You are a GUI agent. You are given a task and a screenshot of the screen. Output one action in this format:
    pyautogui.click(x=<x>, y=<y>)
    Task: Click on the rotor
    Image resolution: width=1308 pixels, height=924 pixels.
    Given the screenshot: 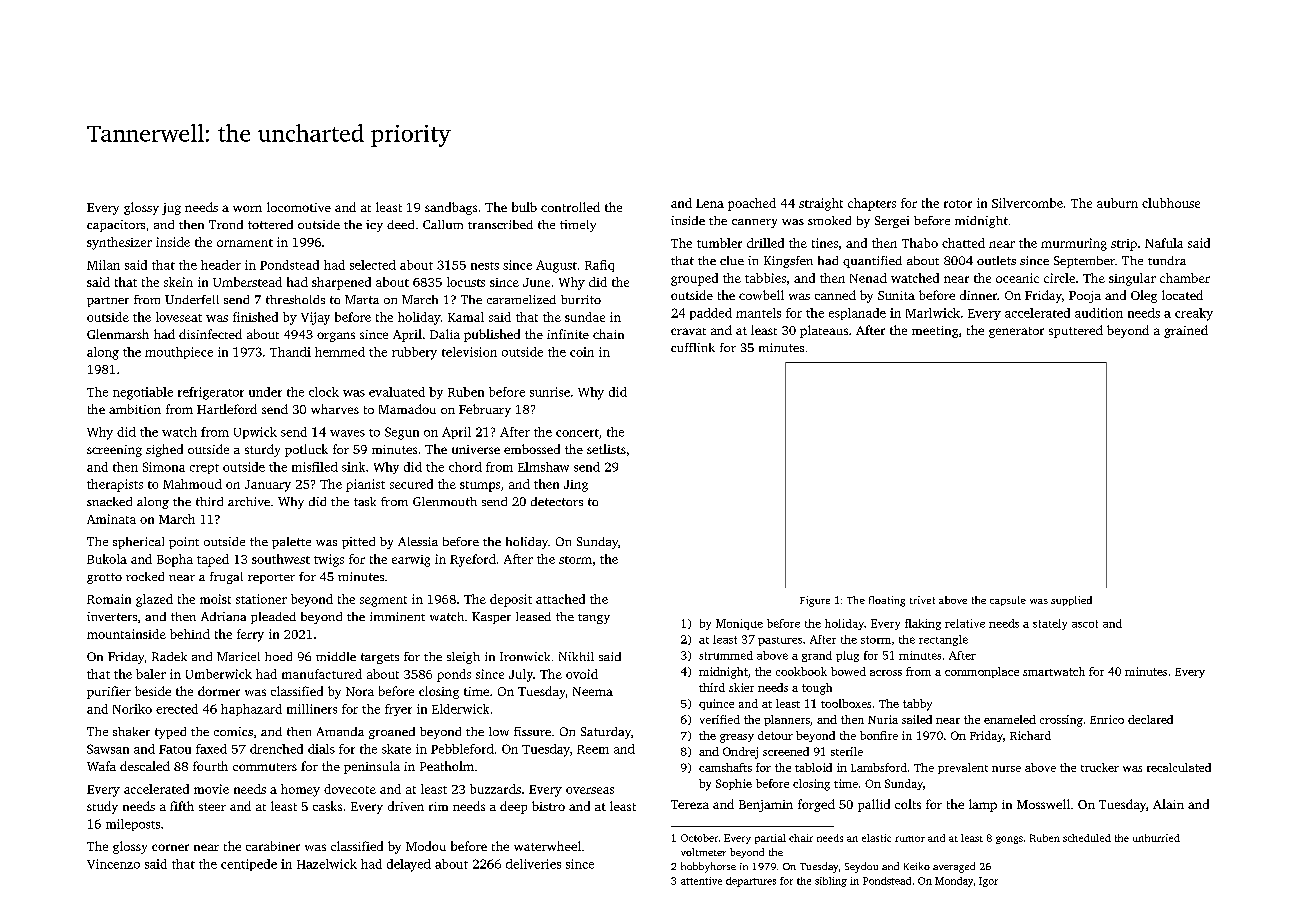 What is the action you would take?
    pyautogui.click(x=958, y=204)
